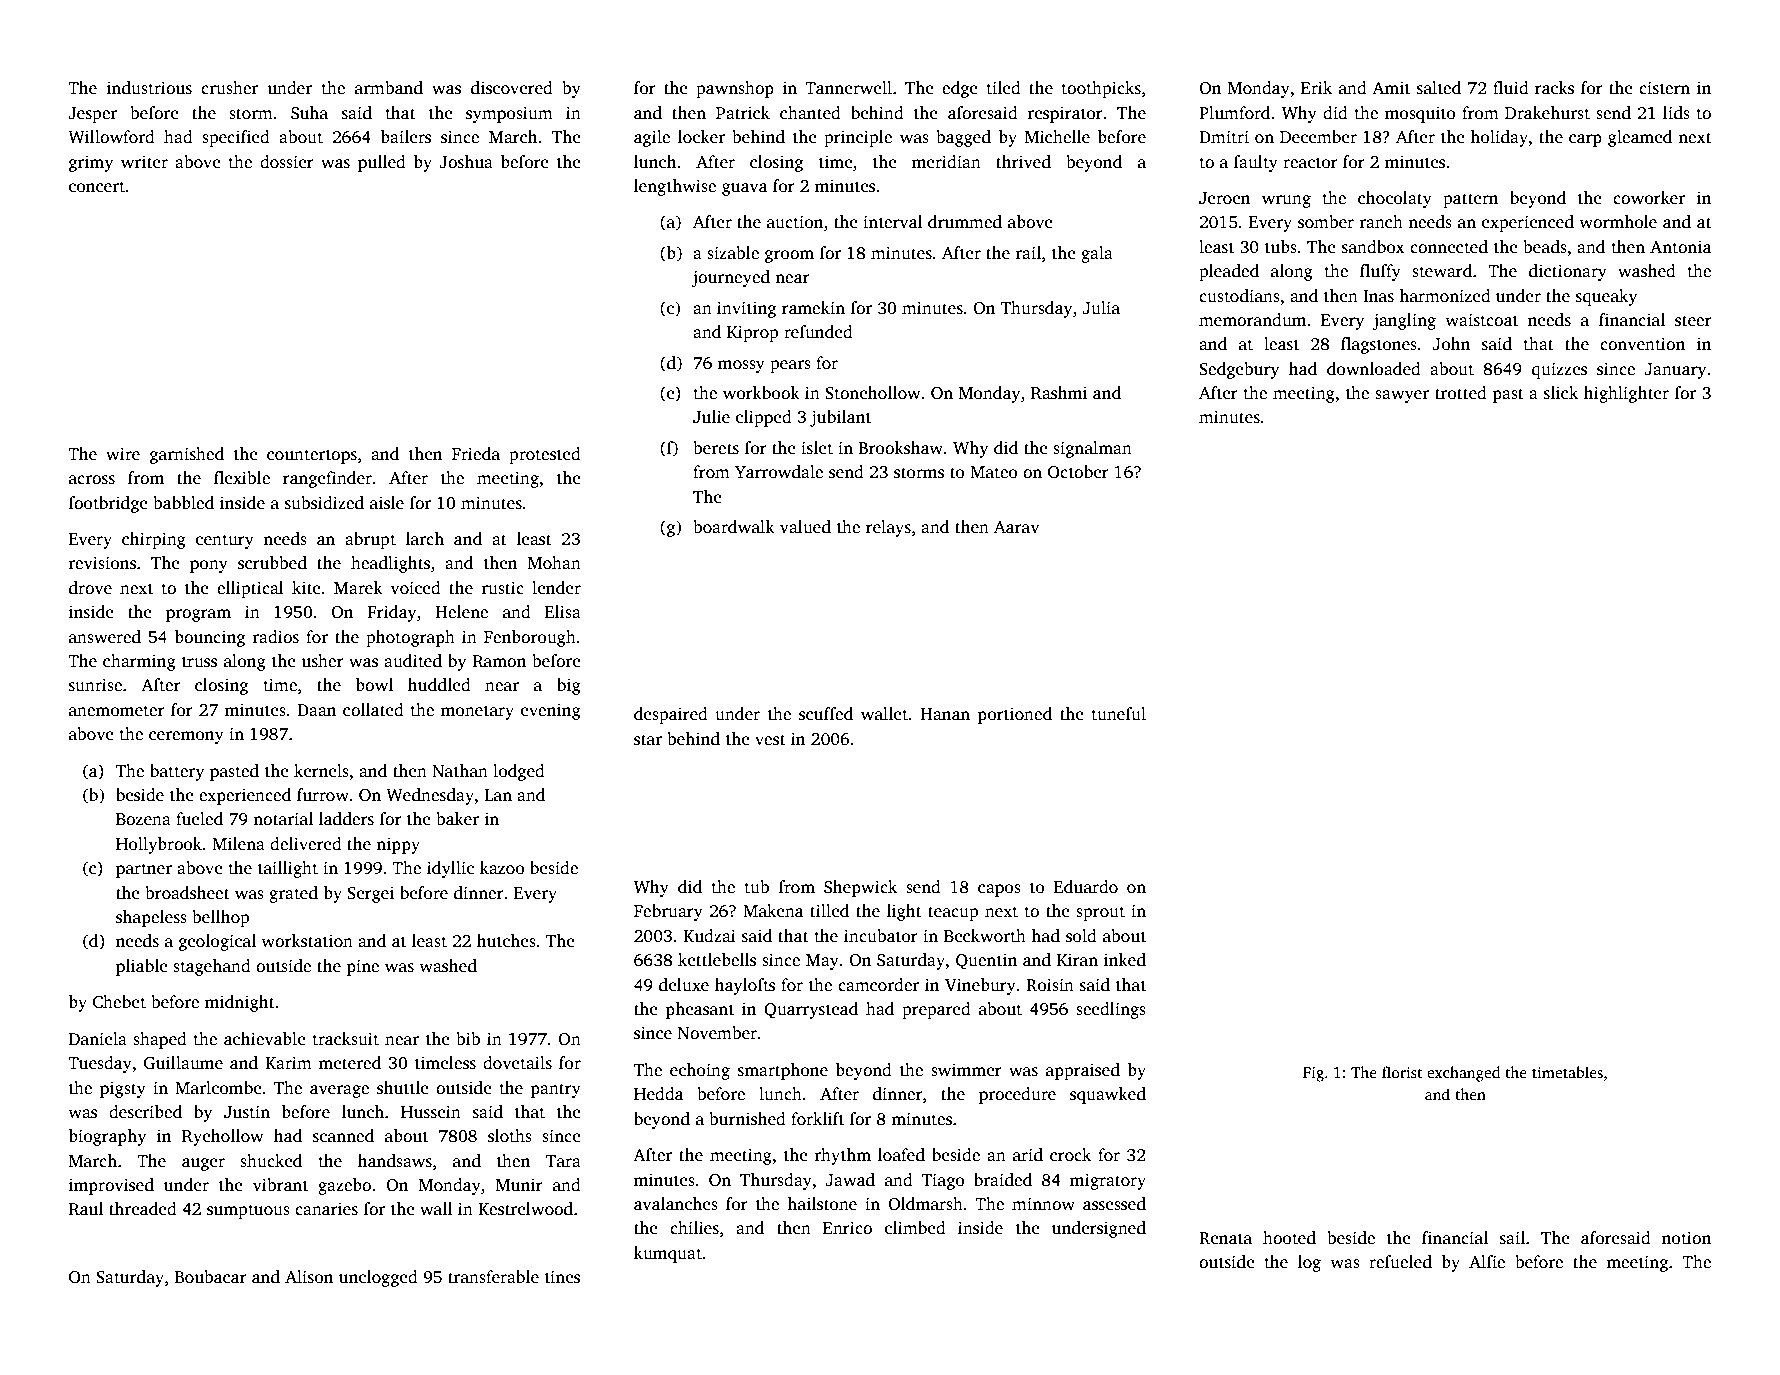 This screenshot has height=1375, width=1780. Describe the element at coordinates (848, 87) in the screenshot. I see `Tannerwell` at that location.
